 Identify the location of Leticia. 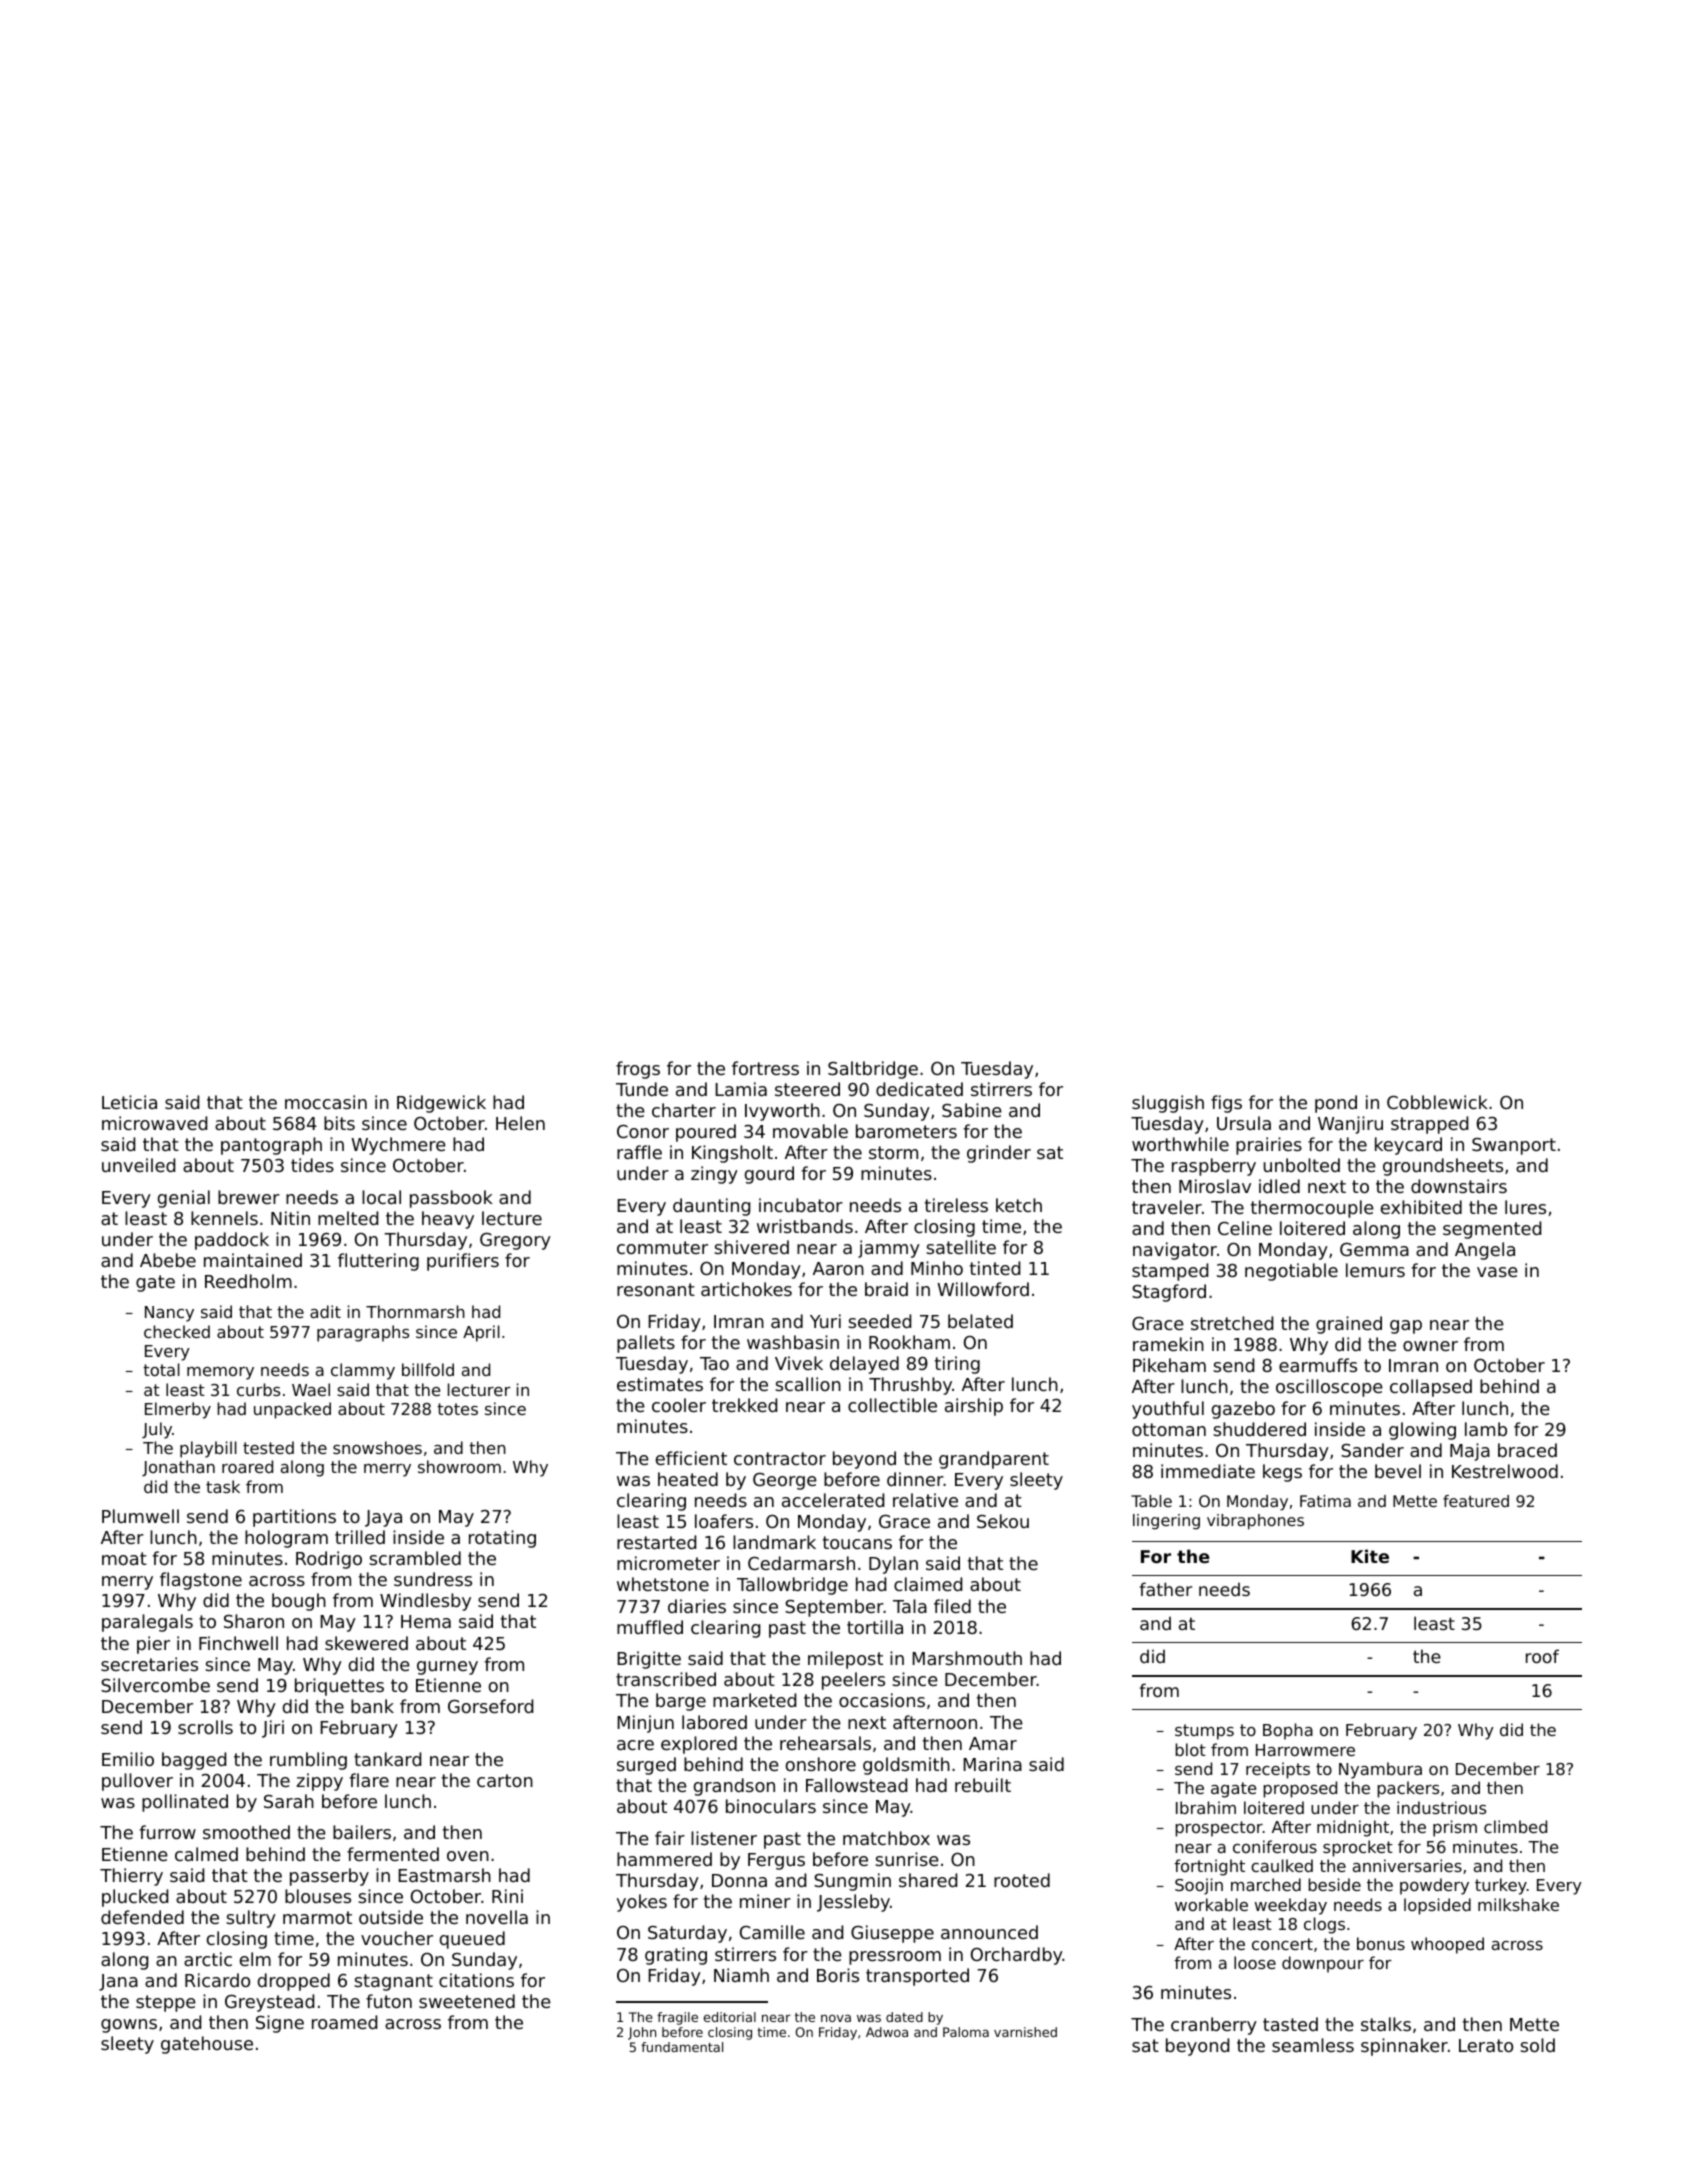
(129, 1102).
